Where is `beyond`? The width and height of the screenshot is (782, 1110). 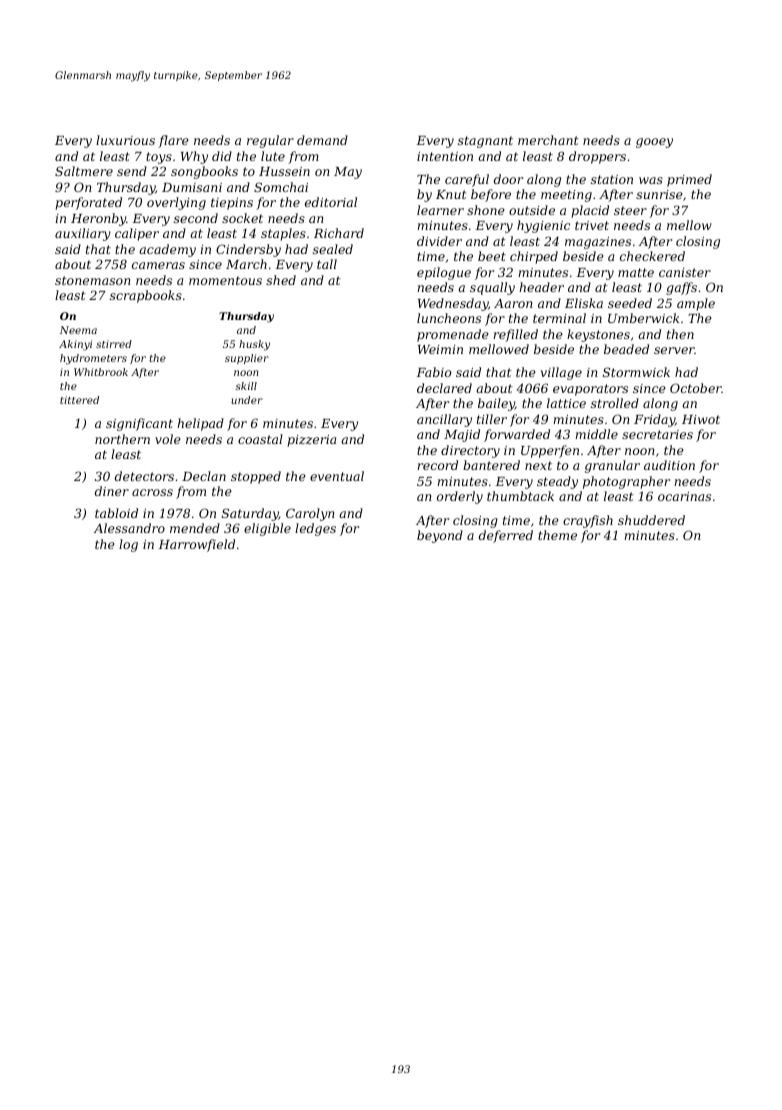 beyond is located at coordinates (440, 536).
